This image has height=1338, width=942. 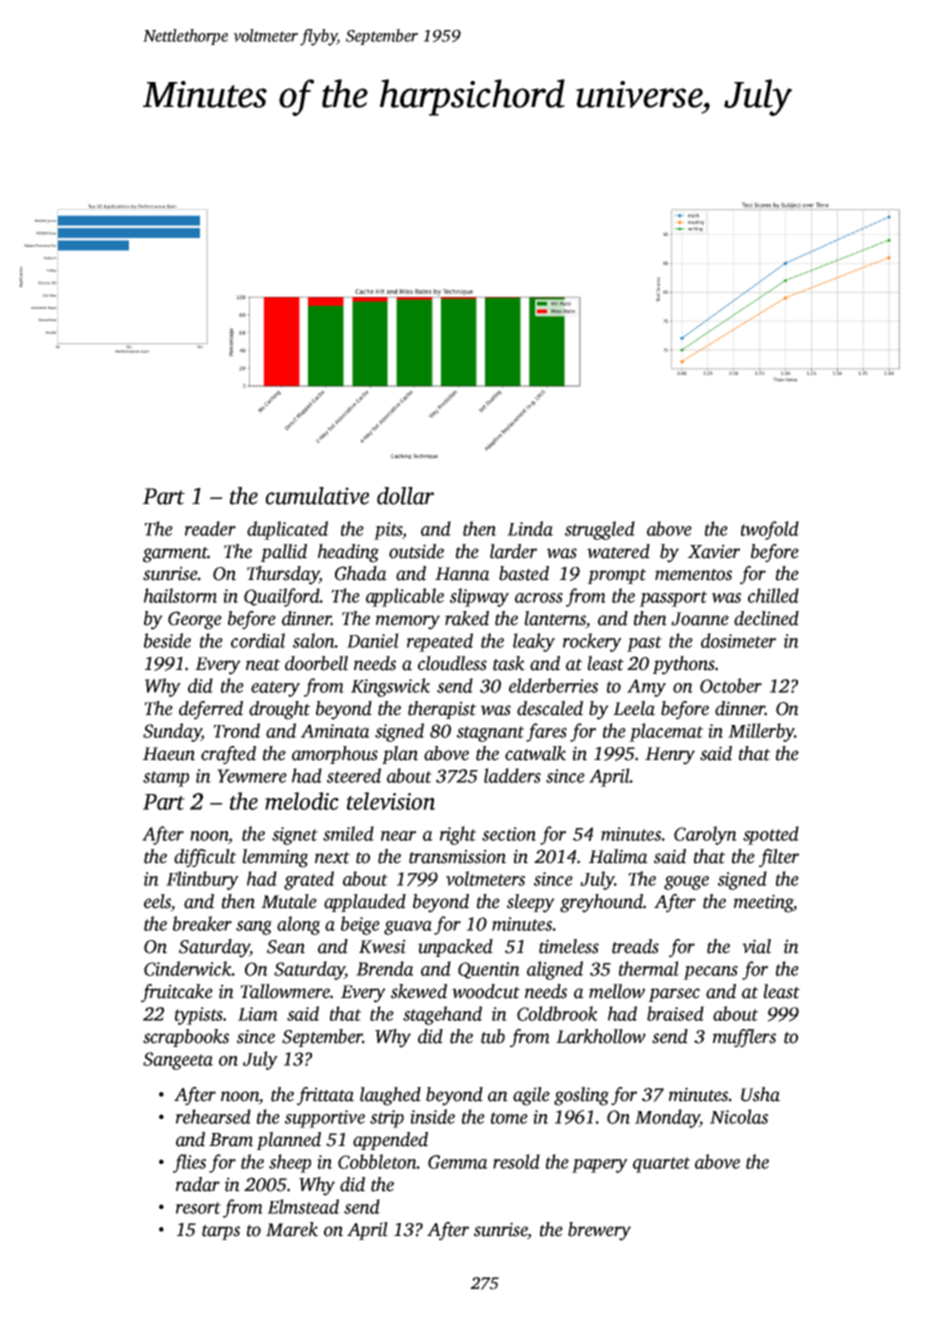 What do you see at coordinates (761, 732) in the image?
I see `Millerby` at bounding box center [761, 732].
